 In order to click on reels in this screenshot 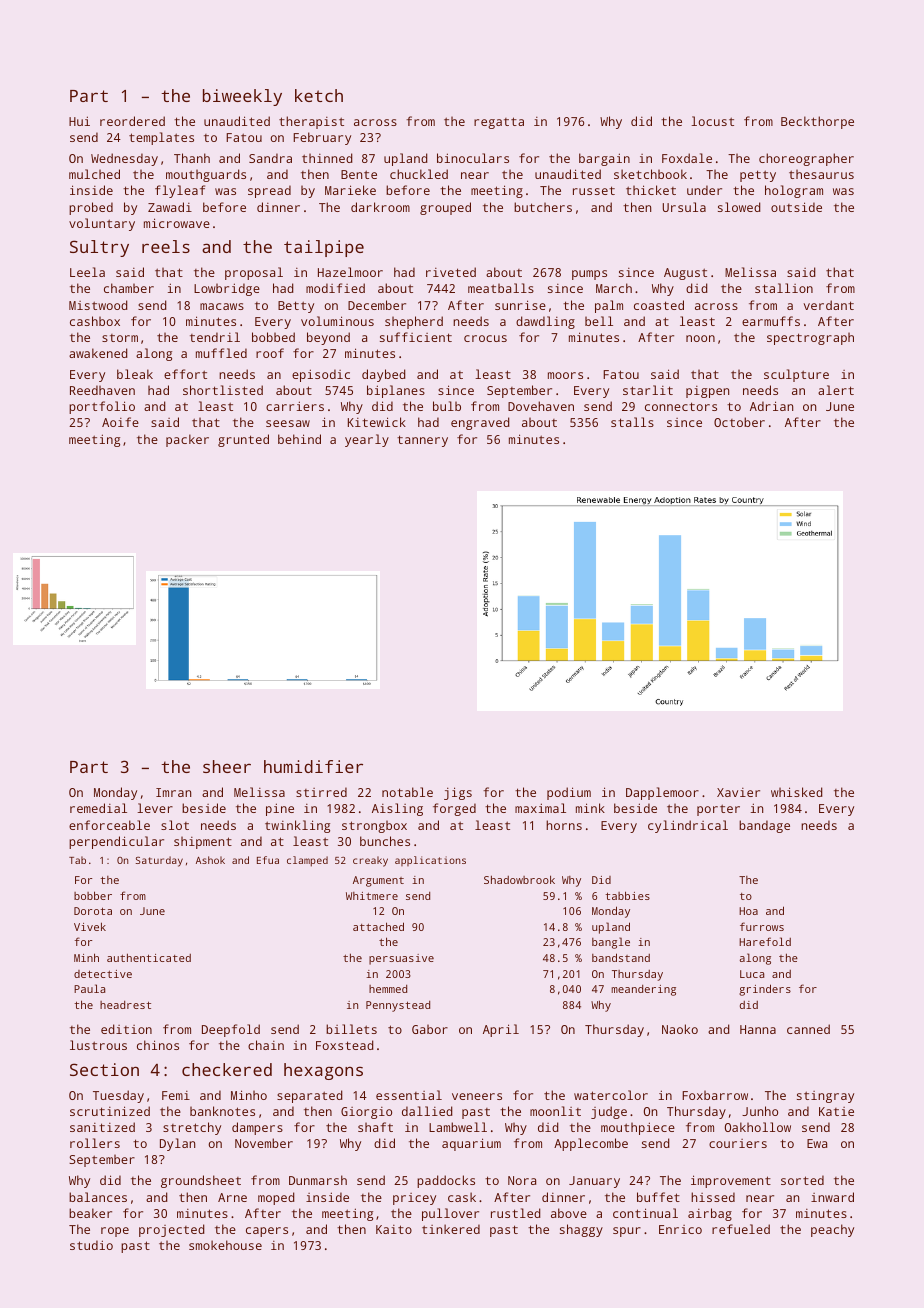, I will do `click(166, 246)`.
